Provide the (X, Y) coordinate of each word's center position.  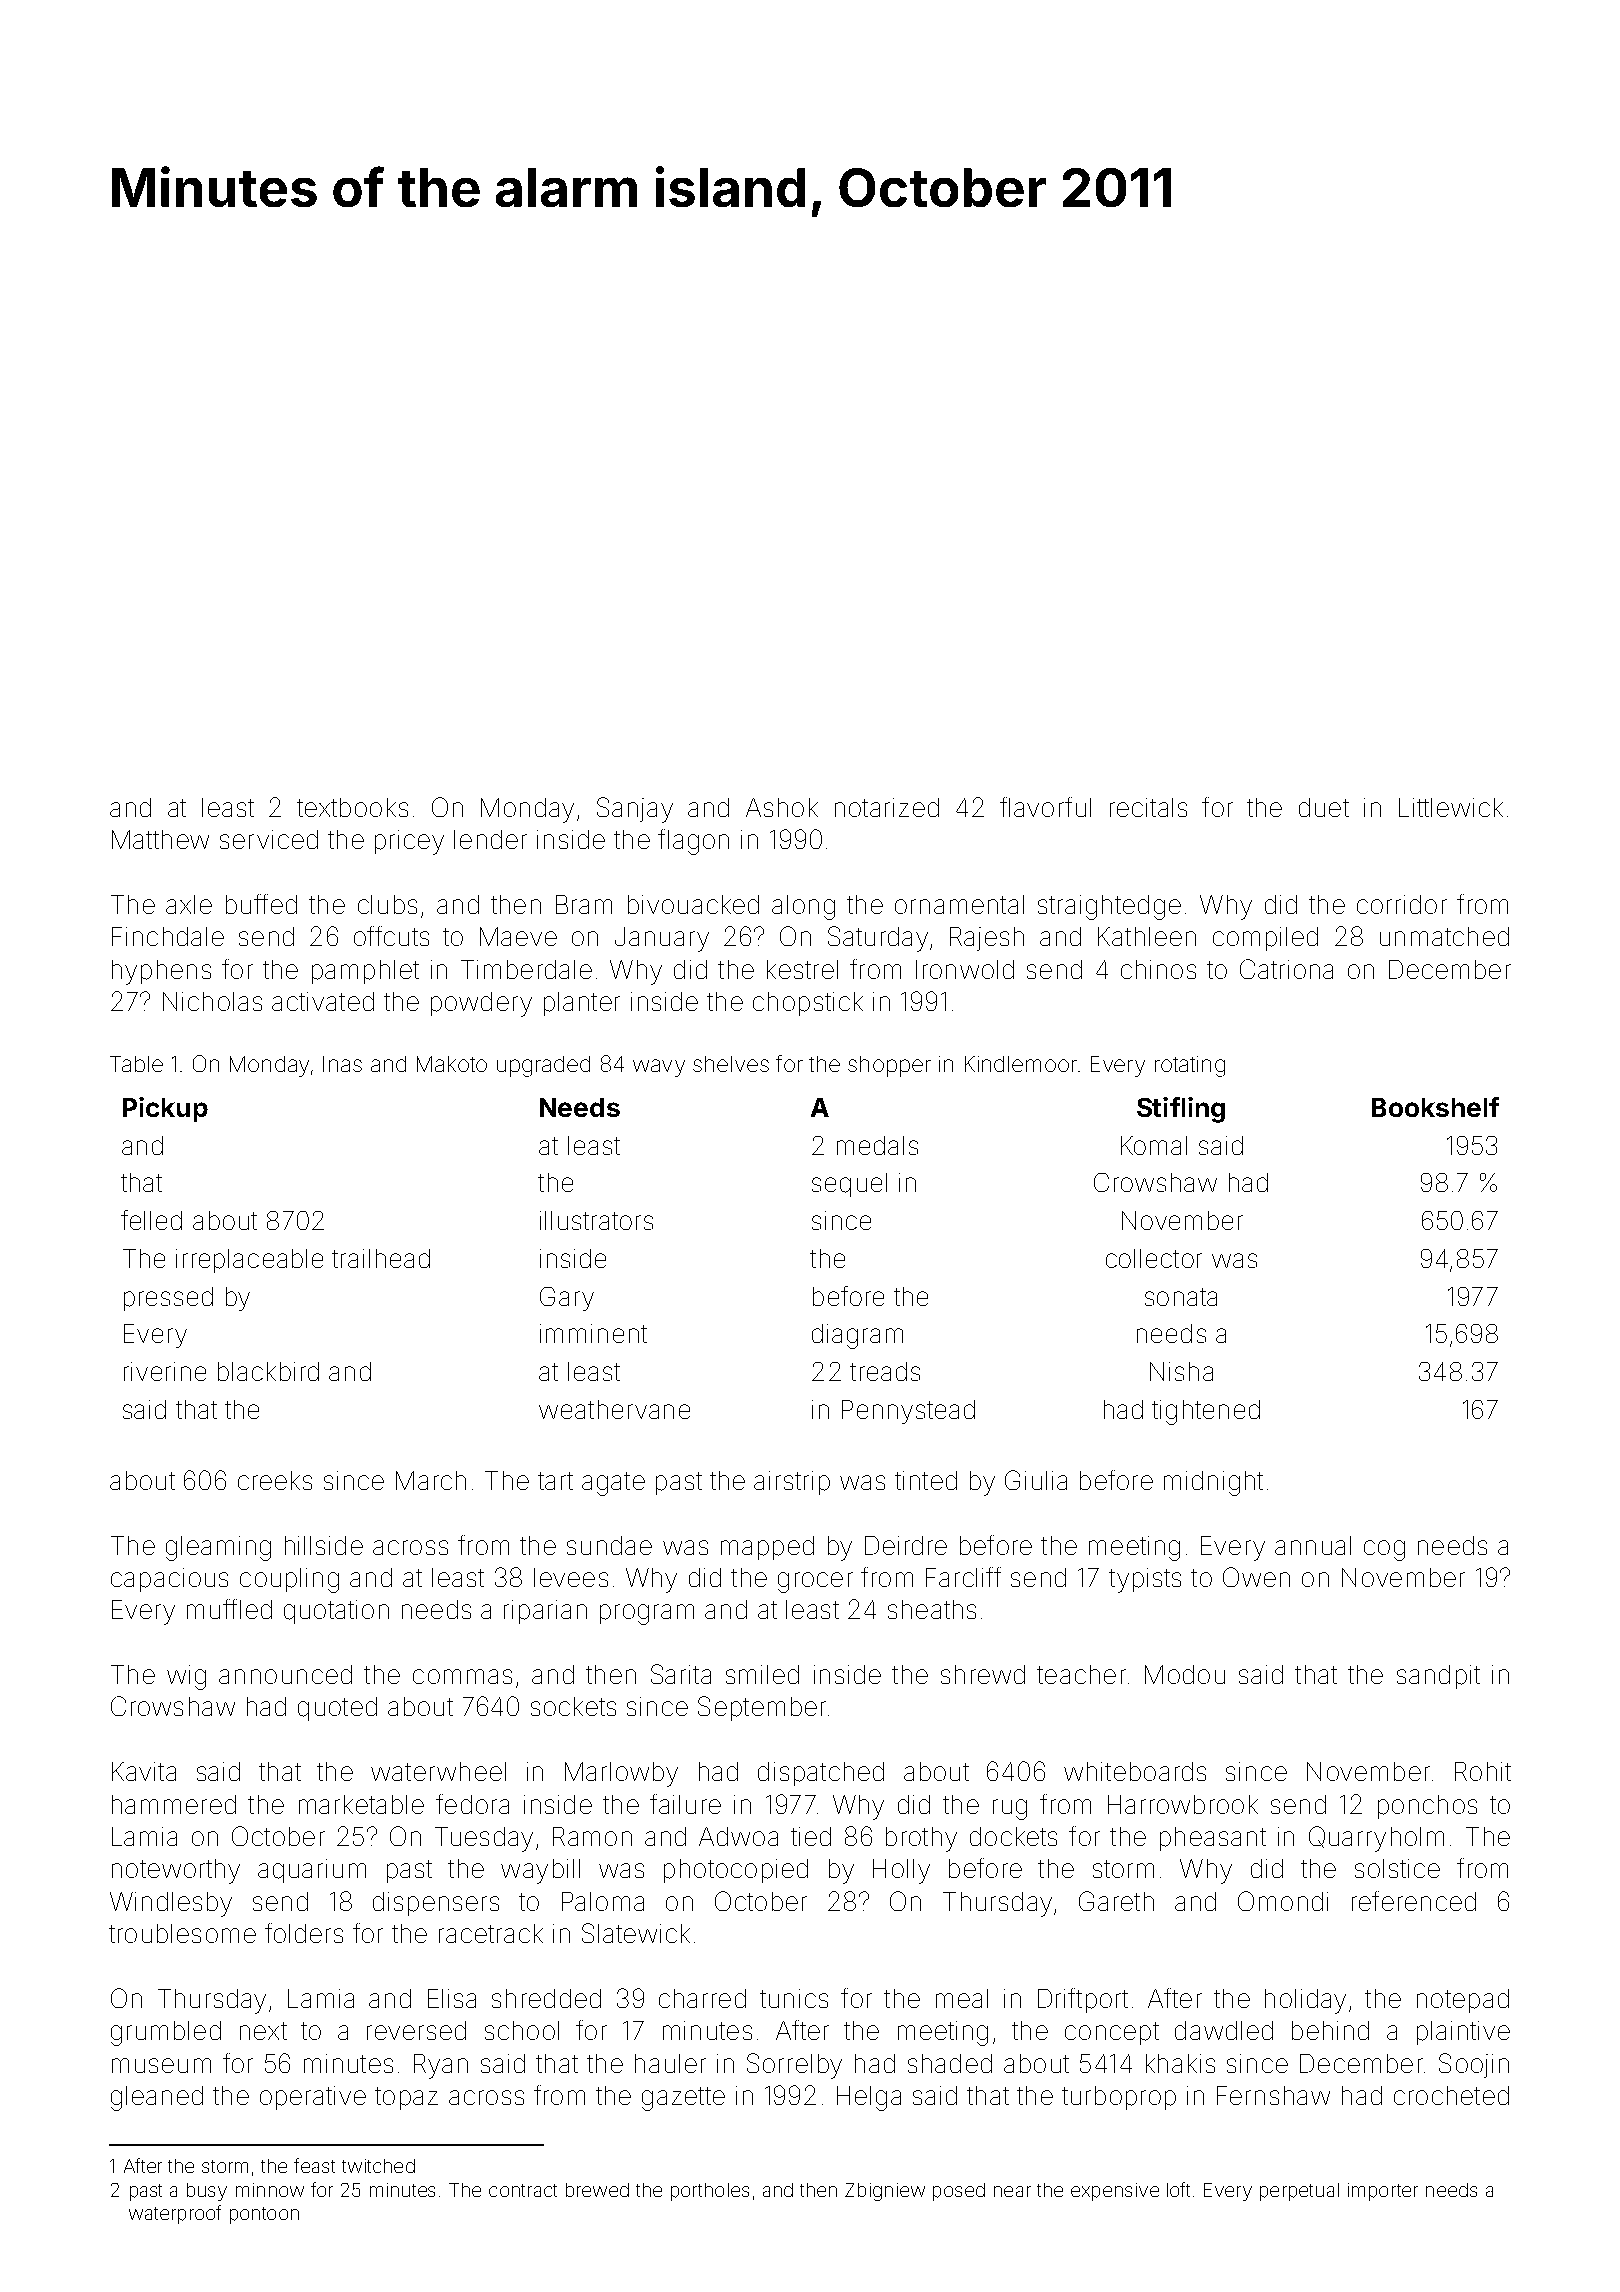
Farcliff (963, 1577)
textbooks (352, 807)
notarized (887, 807)
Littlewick (1451, 807)
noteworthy (176, 1871)
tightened (1206, 1412)
